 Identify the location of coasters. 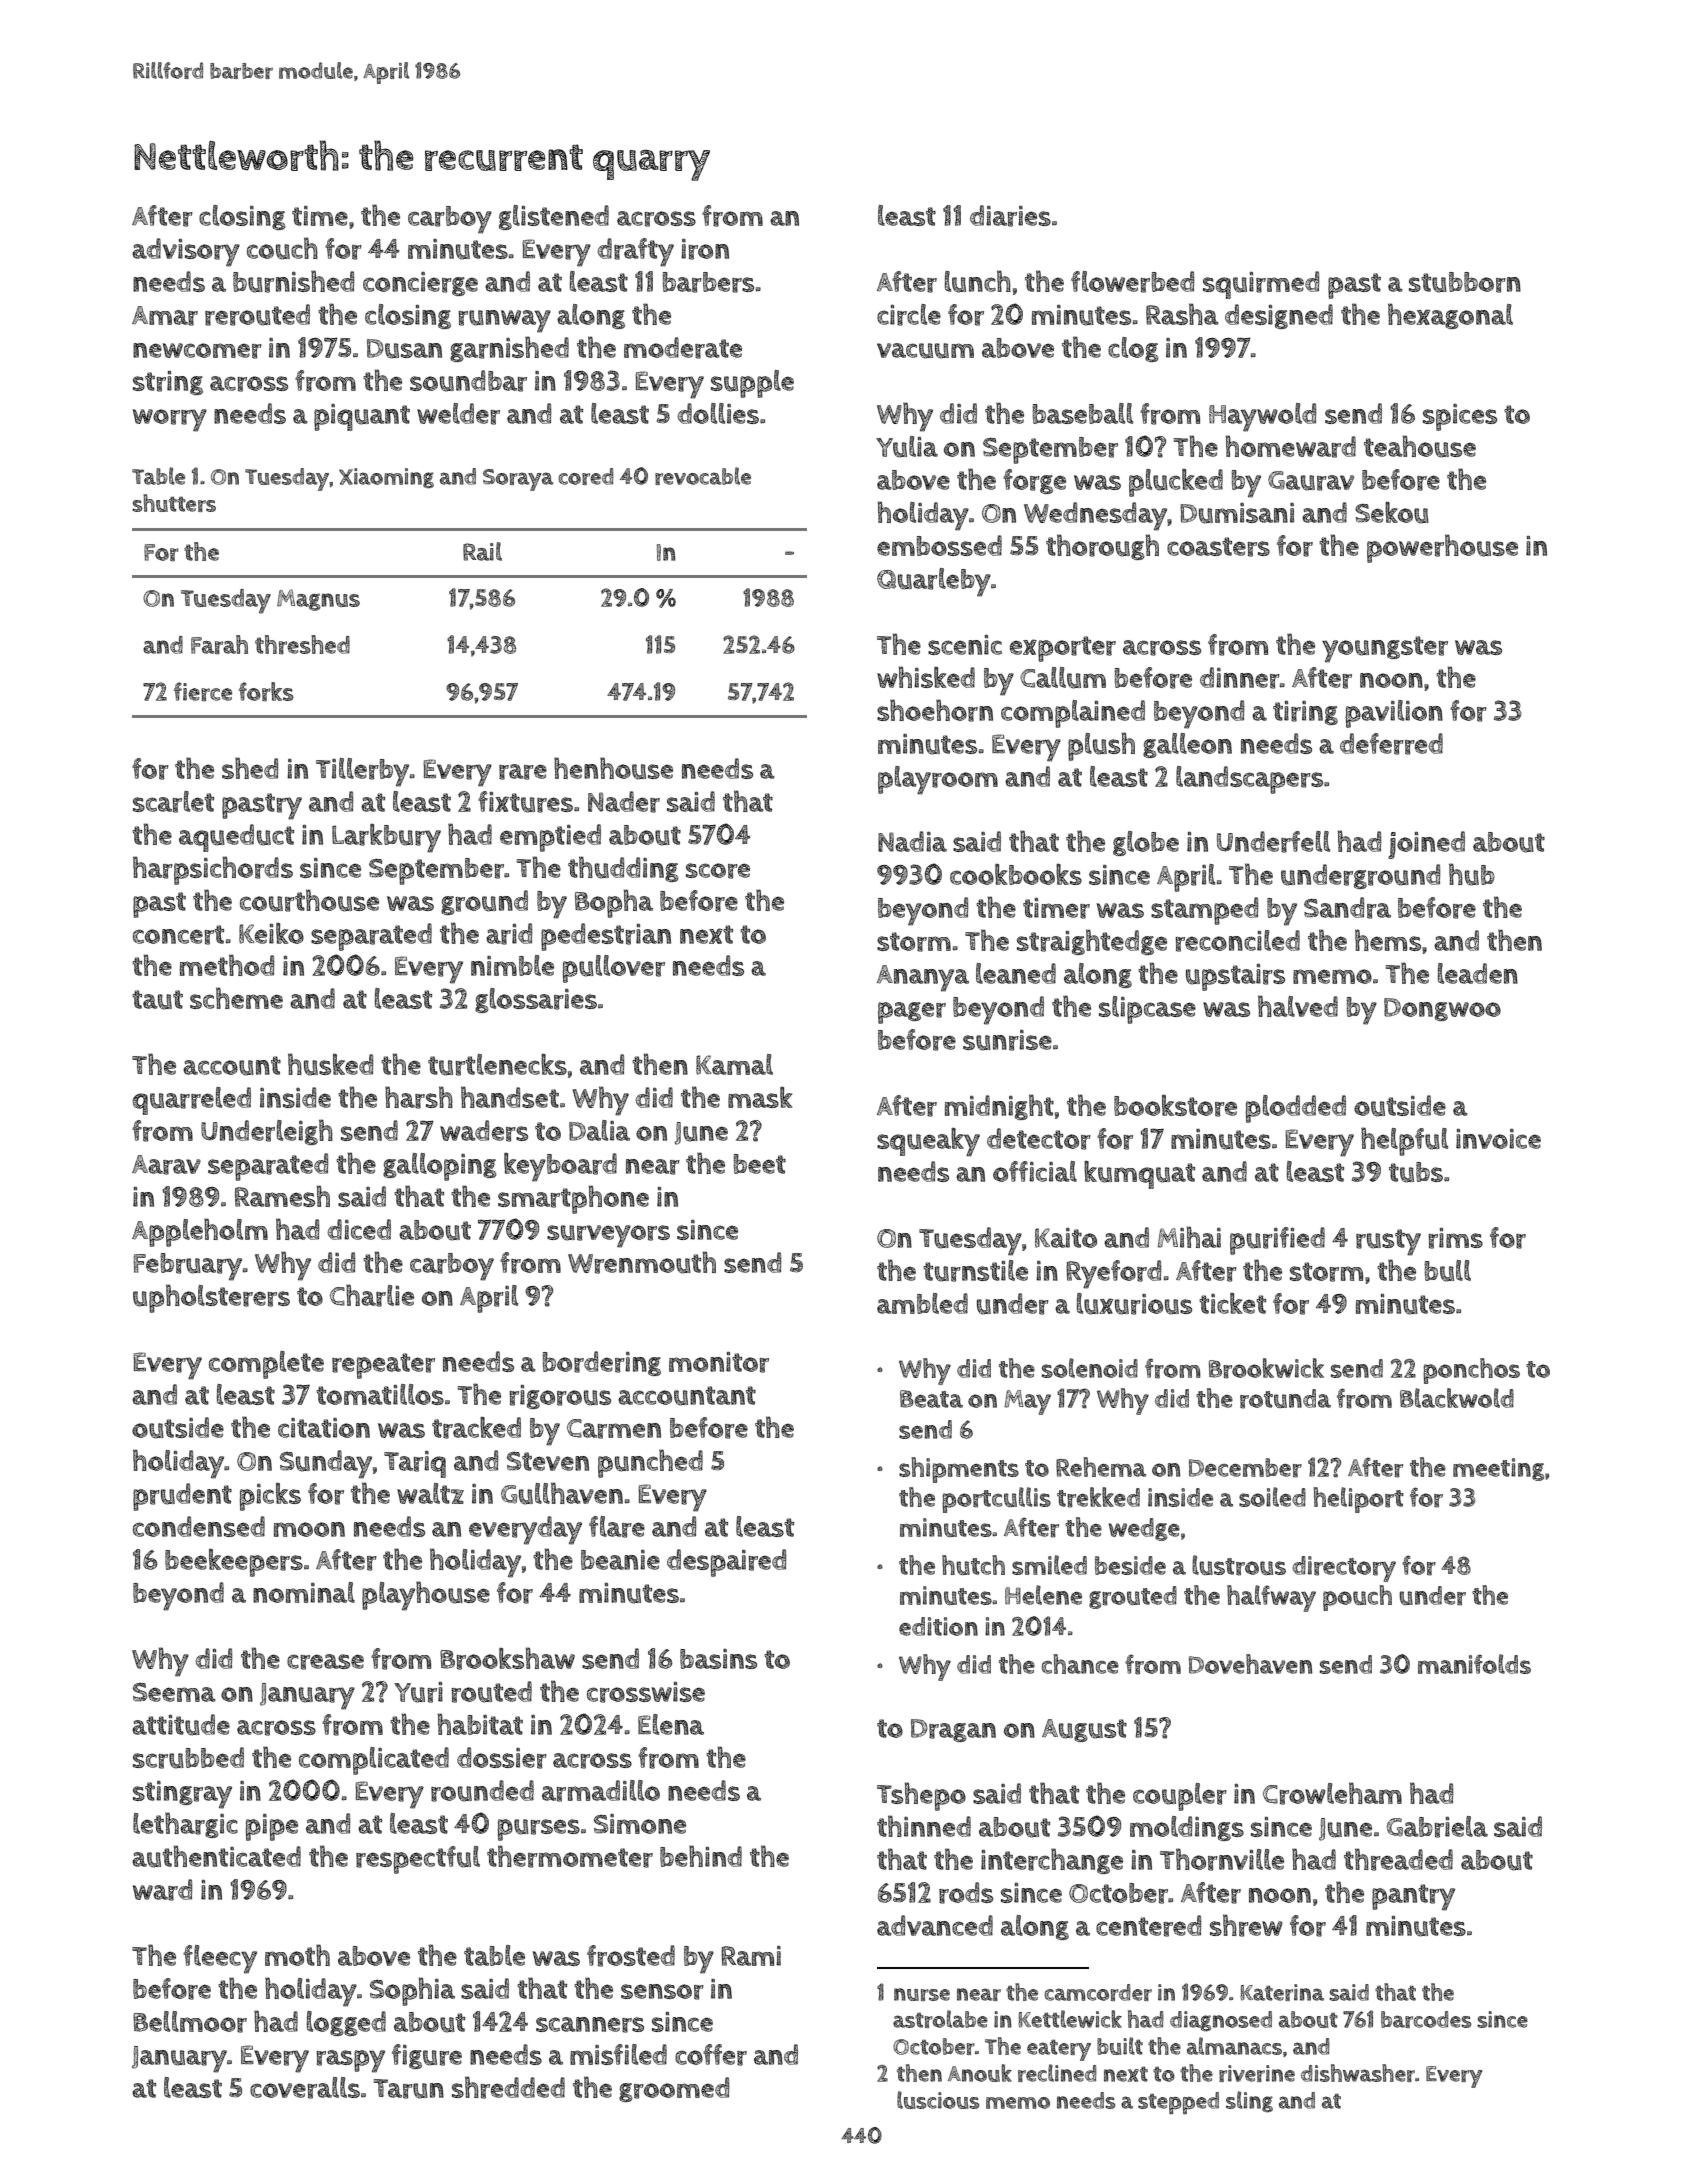
(1218, 547).
